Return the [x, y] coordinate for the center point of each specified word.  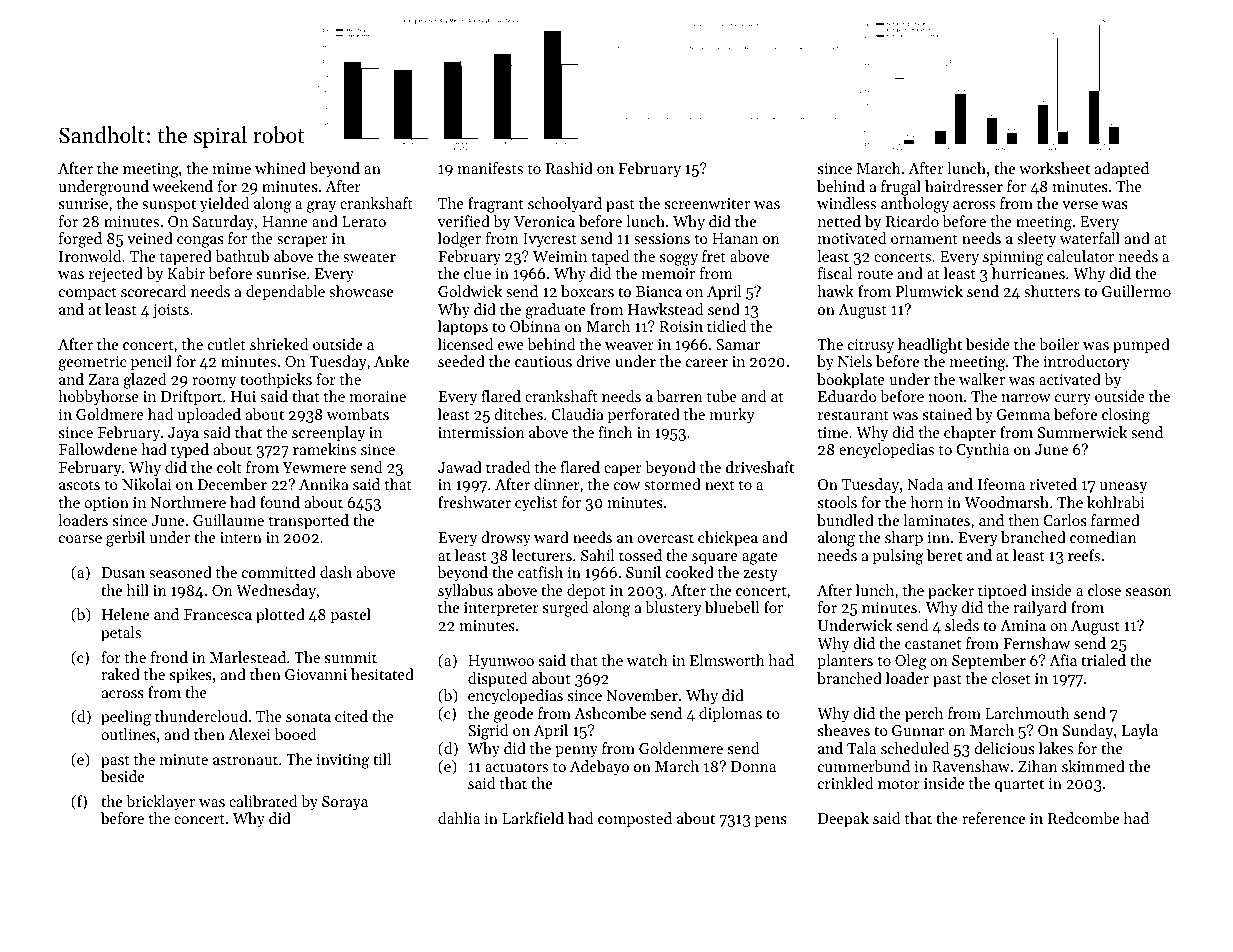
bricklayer [160, 803]
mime [231, 168]
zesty [760, 575]
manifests [490, 168]
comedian [1103, 537]
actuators [516, 767]
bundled [845, 520]
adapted [1122, 169]
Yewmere [314, 467]
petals [121, 633]
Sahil [598, 555]
